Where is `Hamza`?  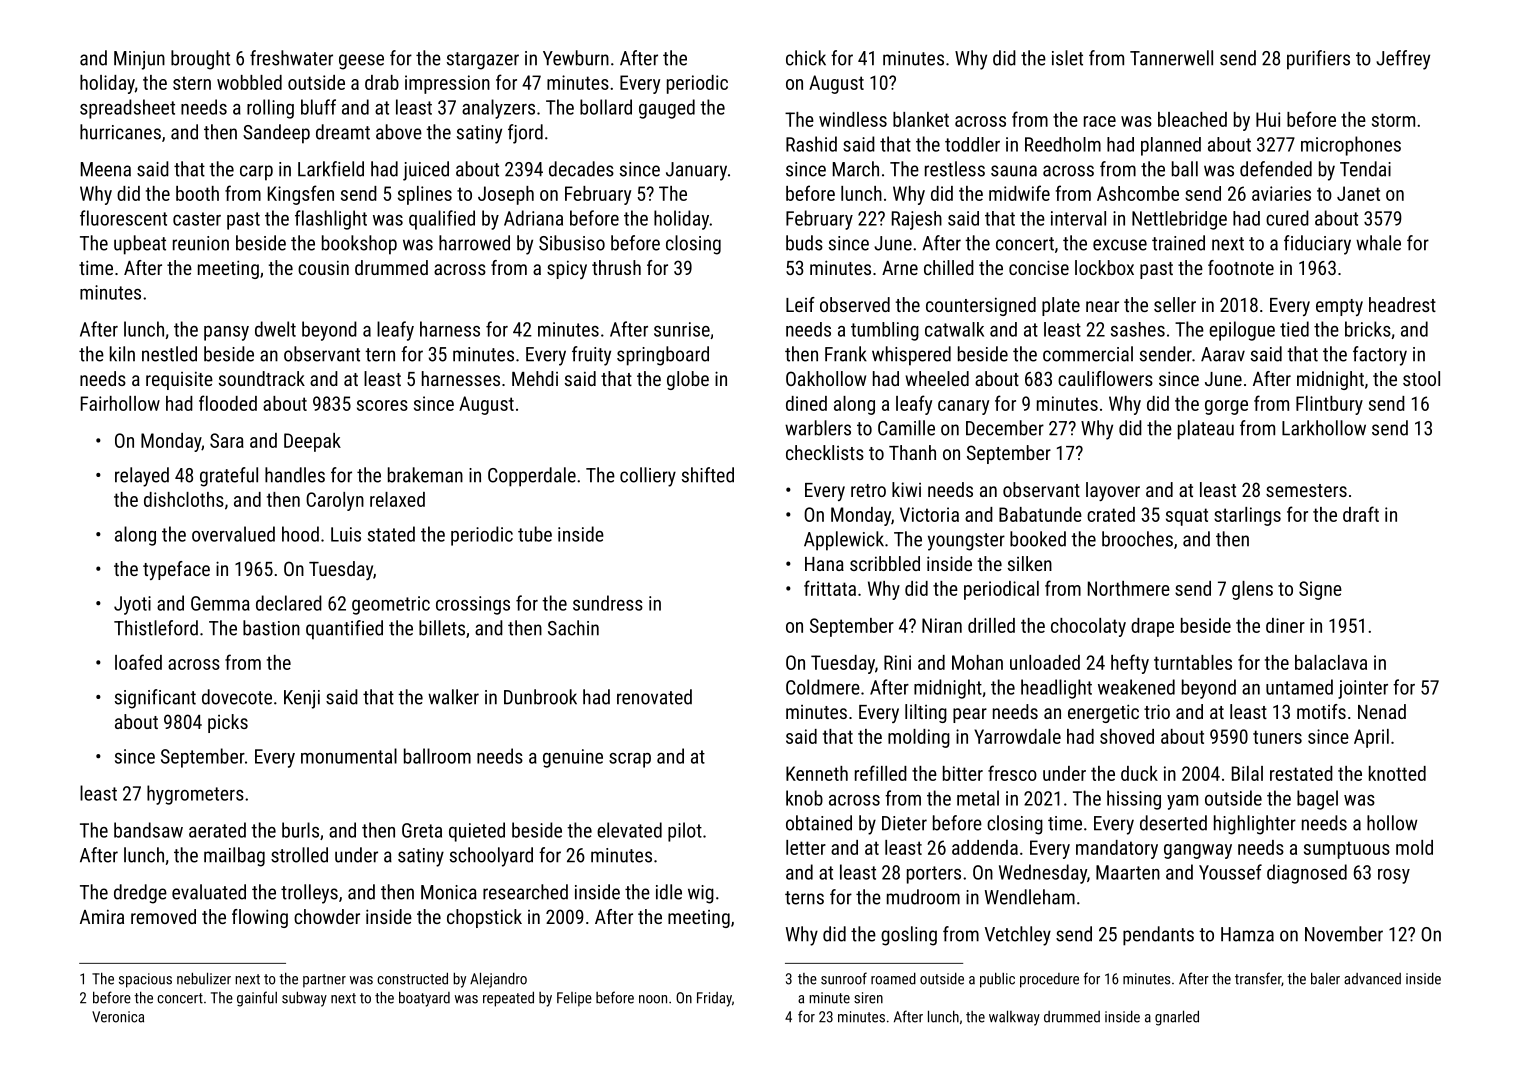 Hamza is located at coordinates (1247, 934).
